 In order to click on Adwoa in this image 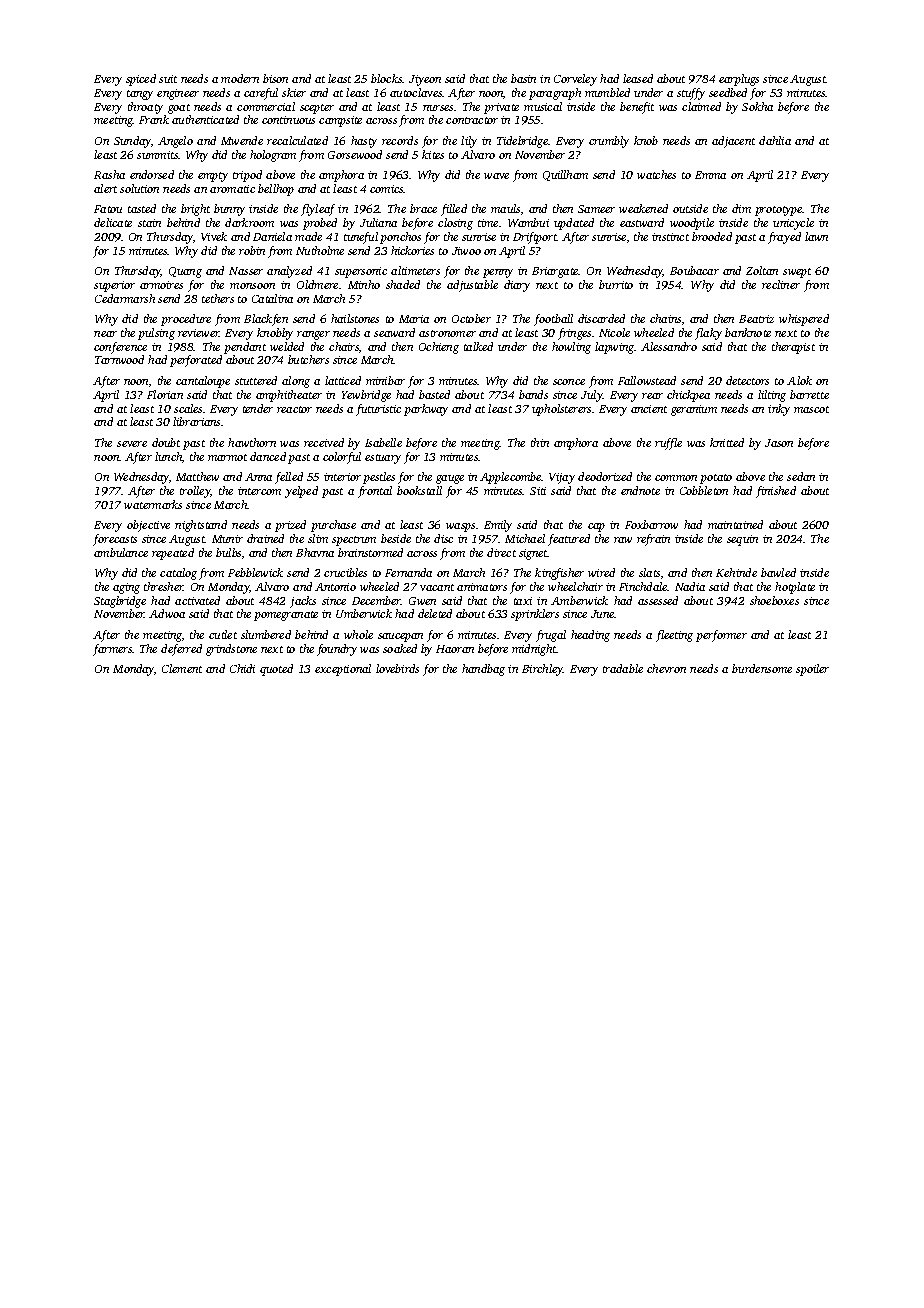, I will do `click(167, 613)`.
